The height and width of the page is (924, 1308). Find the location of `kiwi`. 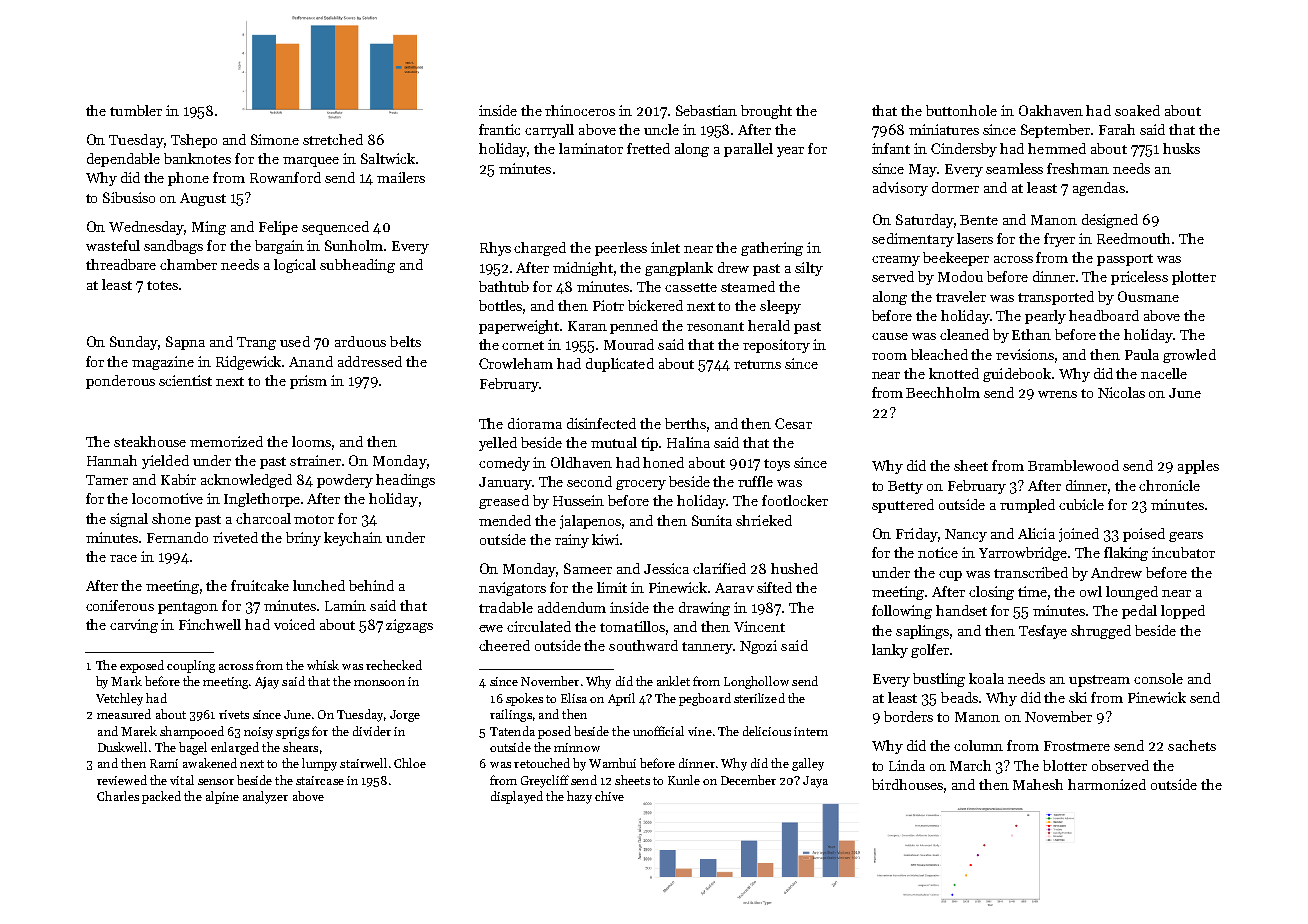

kiwi is located at coordinates (605, 539).
